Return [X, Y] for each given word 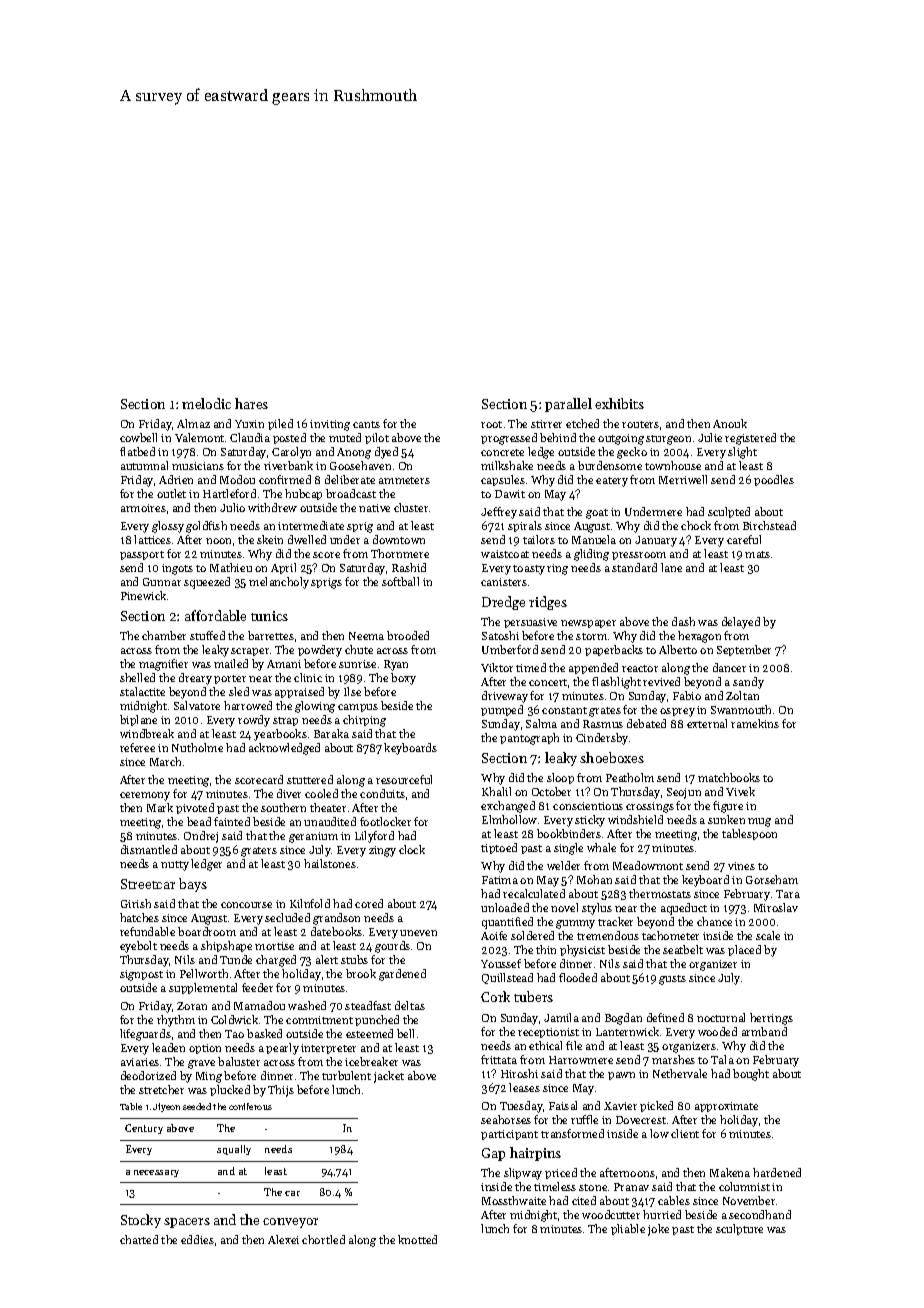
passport [142, 555]
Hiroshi [519, 1073]
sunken [726, 819]
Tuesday [521, 1107]
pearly [282, 1049]
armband [764, 1031]
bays [193, 885]
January [656, 541]
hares [251, 403]
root [491, 424]
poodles [774, 480]
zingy [382, 851]
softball [400, 581]
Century [144, 1129]
